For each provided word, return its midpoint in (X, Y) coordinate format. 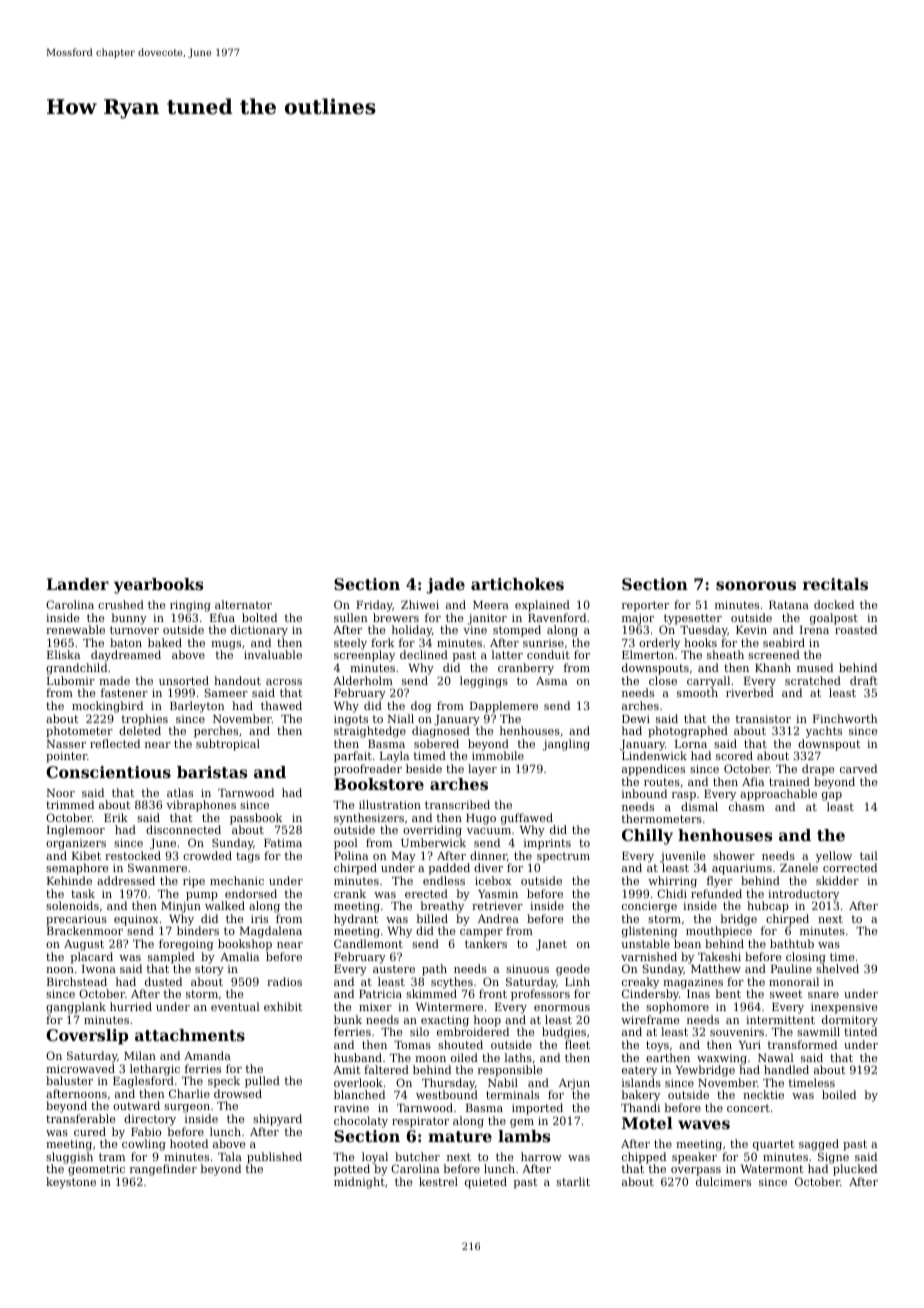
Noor (60, 793)
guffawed (528, 819)
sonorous (756, 585)
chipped (644, 1158)
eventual (235, 1006)
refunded (716, 893)
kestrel (438, 1181)
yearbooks (158, 586)
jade (446, 586)
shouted (460, 1044)
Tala (230, 1156)
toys (657, 1046)
